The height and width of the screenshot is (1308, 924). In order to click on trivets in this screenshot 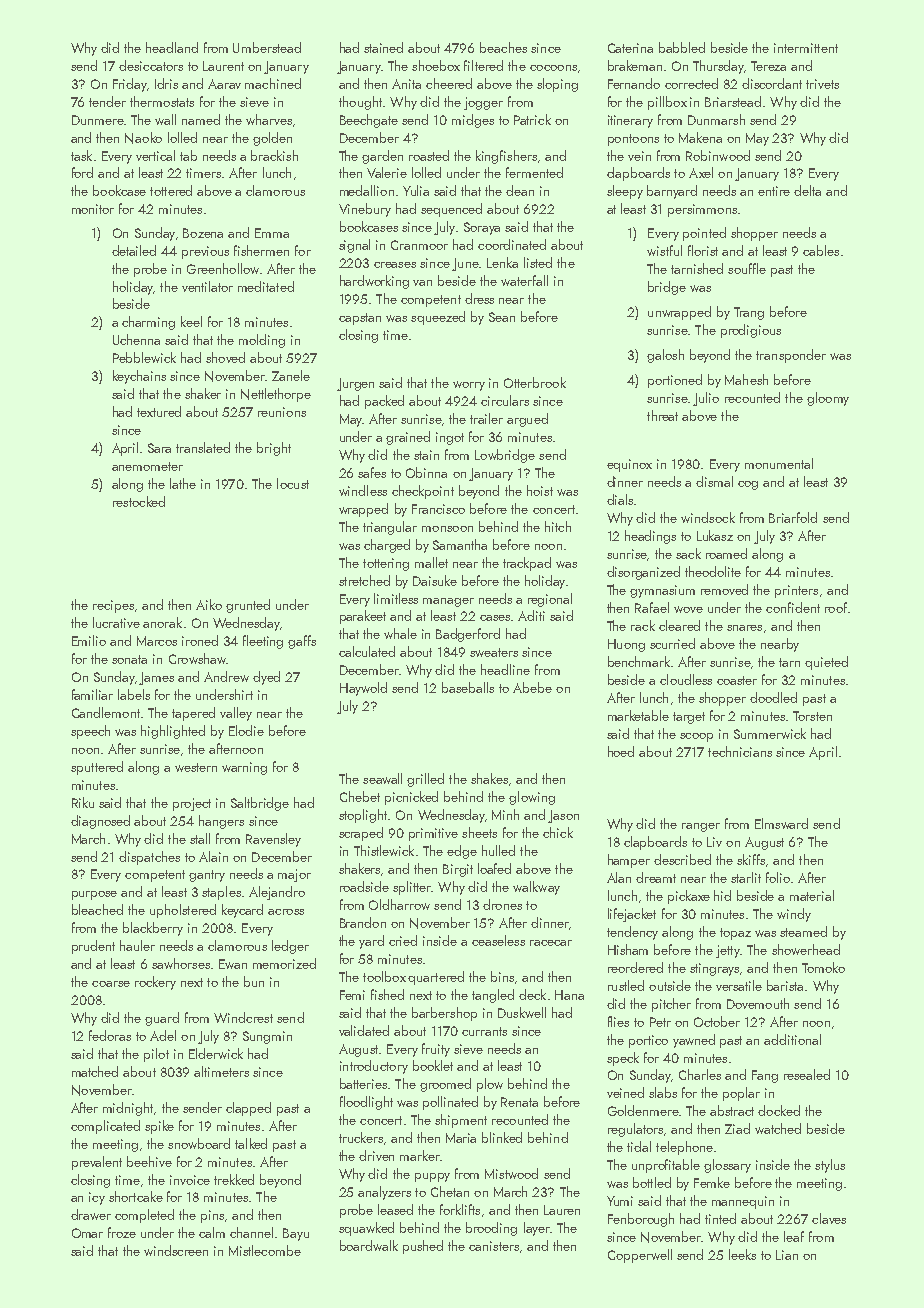, I will do `click(822, 84)`.
